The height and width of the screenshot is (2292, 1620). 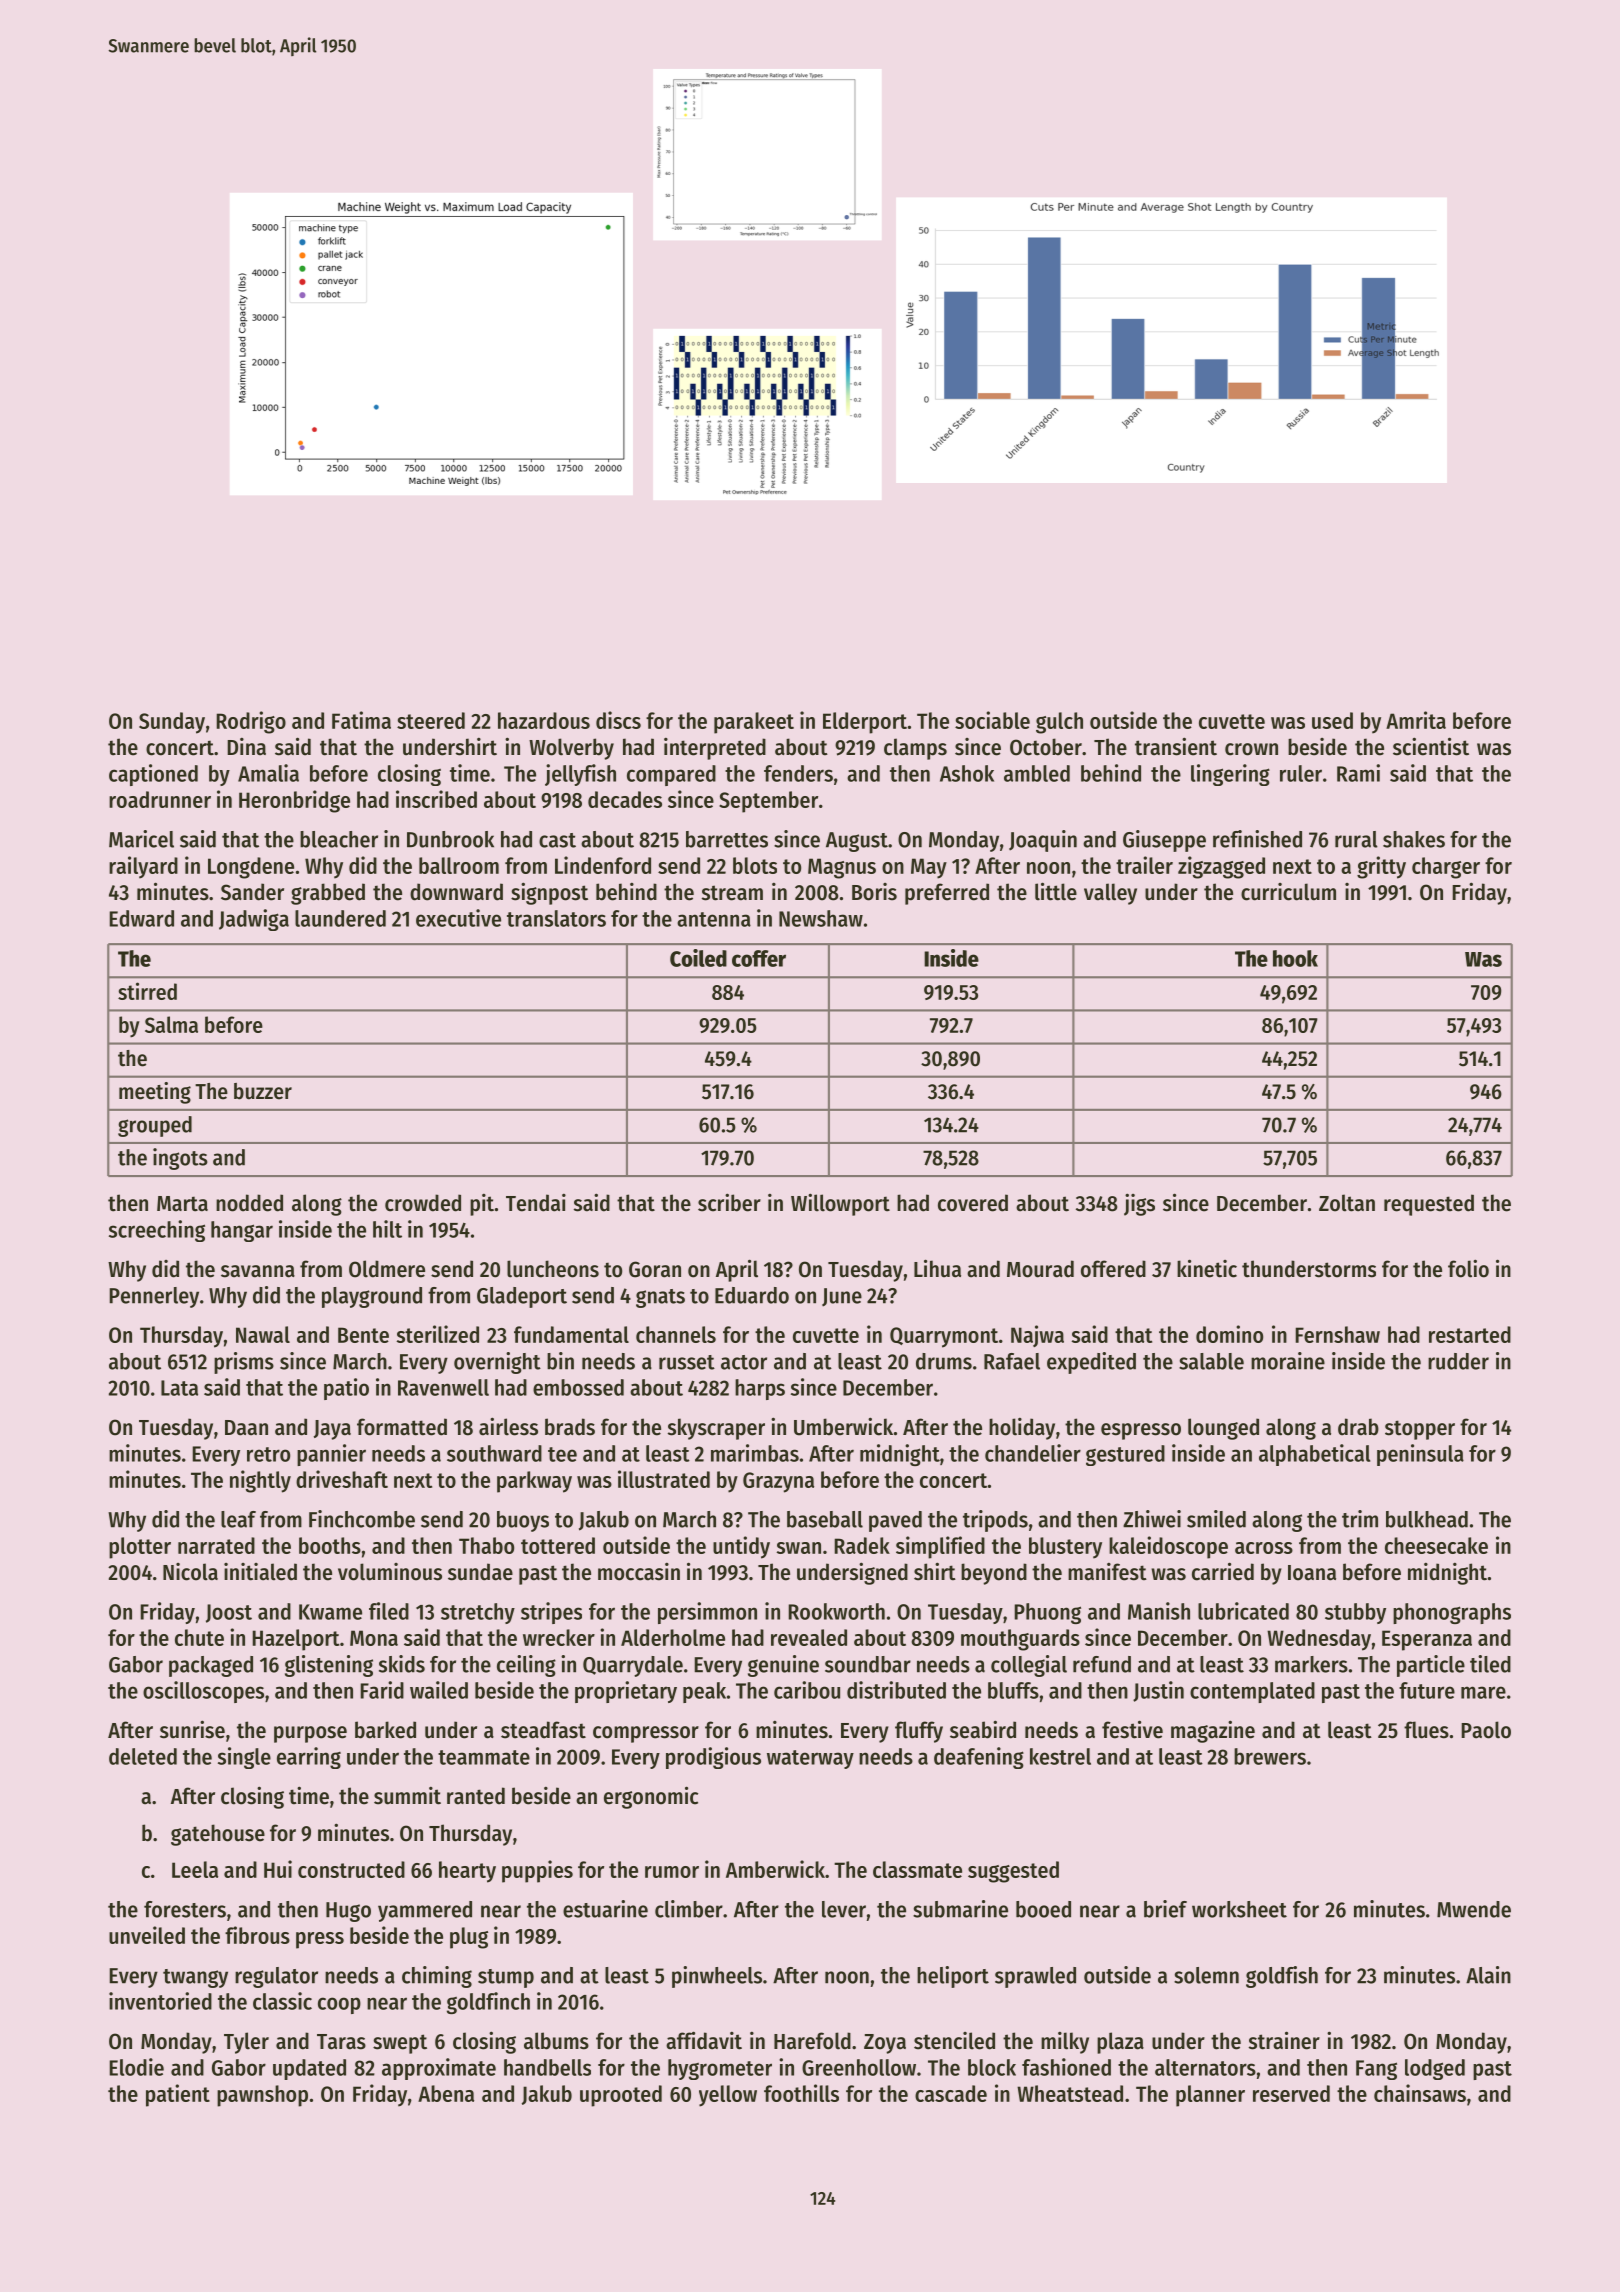 What do you see at coordinates (1446, 868) in the screenshot?
I see `charger` at bounding box center [1446, 868].
